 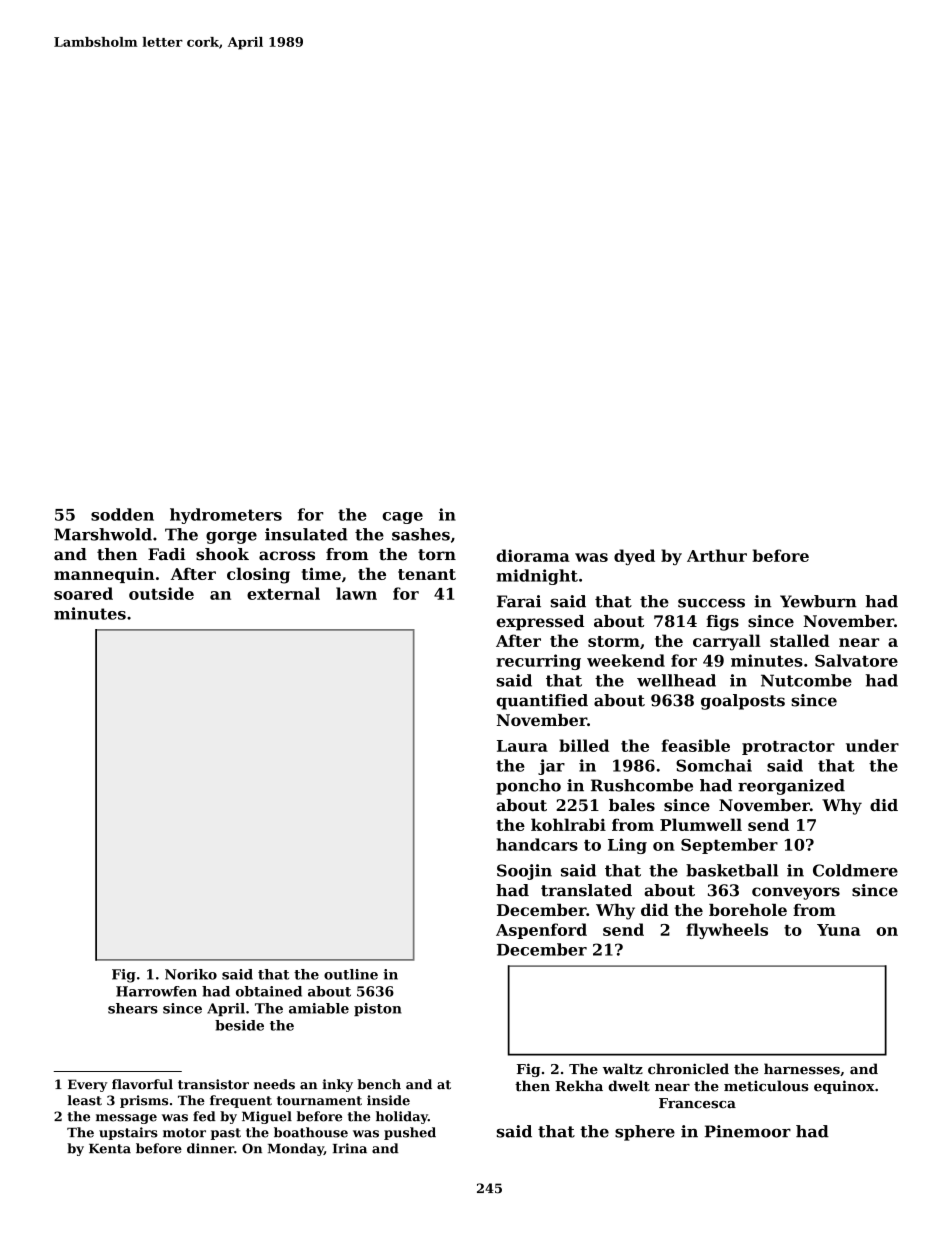 I want to click on outline, so click(x=351, y=974).
